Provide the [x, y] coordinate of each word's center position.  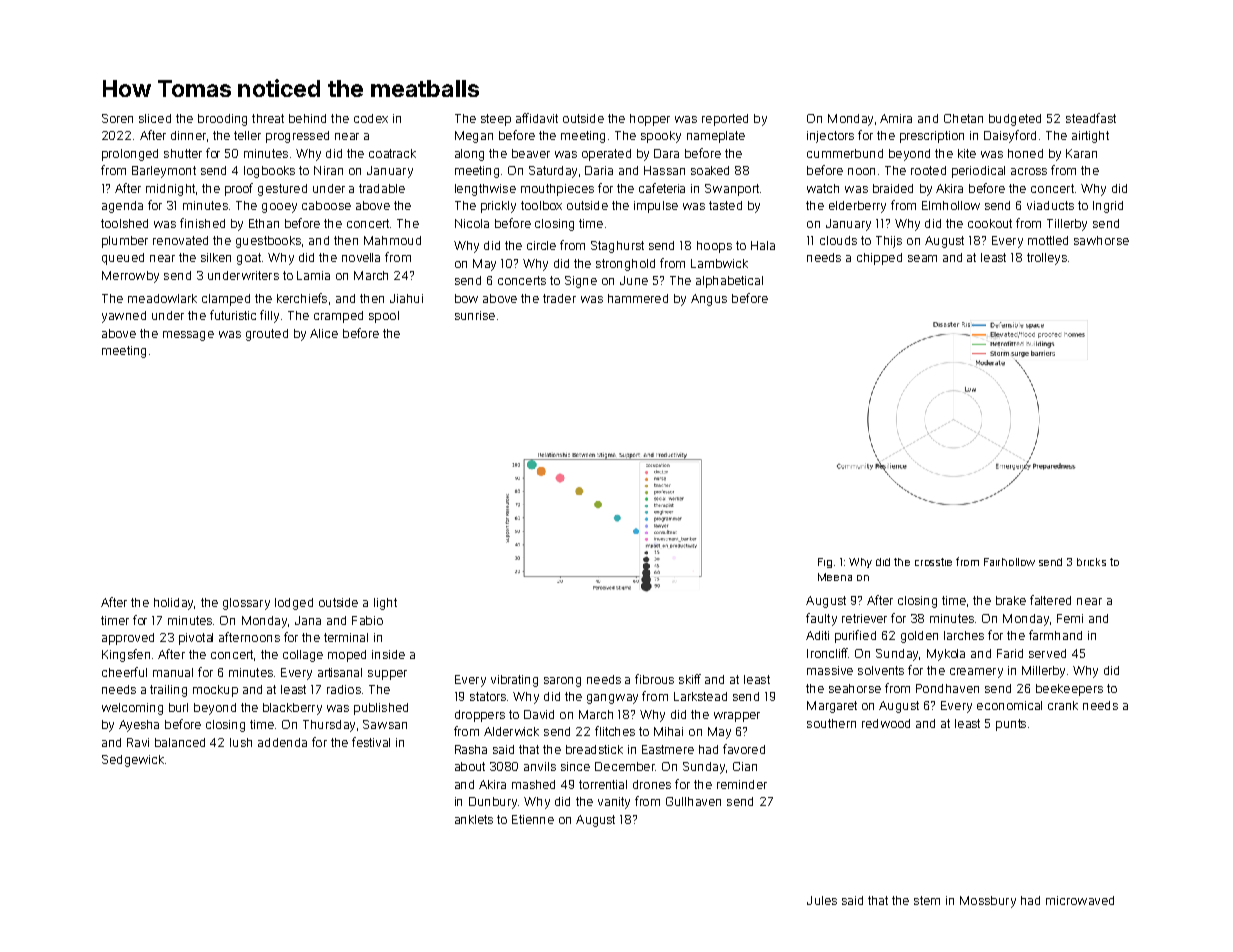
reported [725, 120]
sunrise [475, 315]
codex [371, 118]
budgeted [1015, 120]
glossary [246, 604]
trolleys [1047, 259]
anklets [474, 819]
